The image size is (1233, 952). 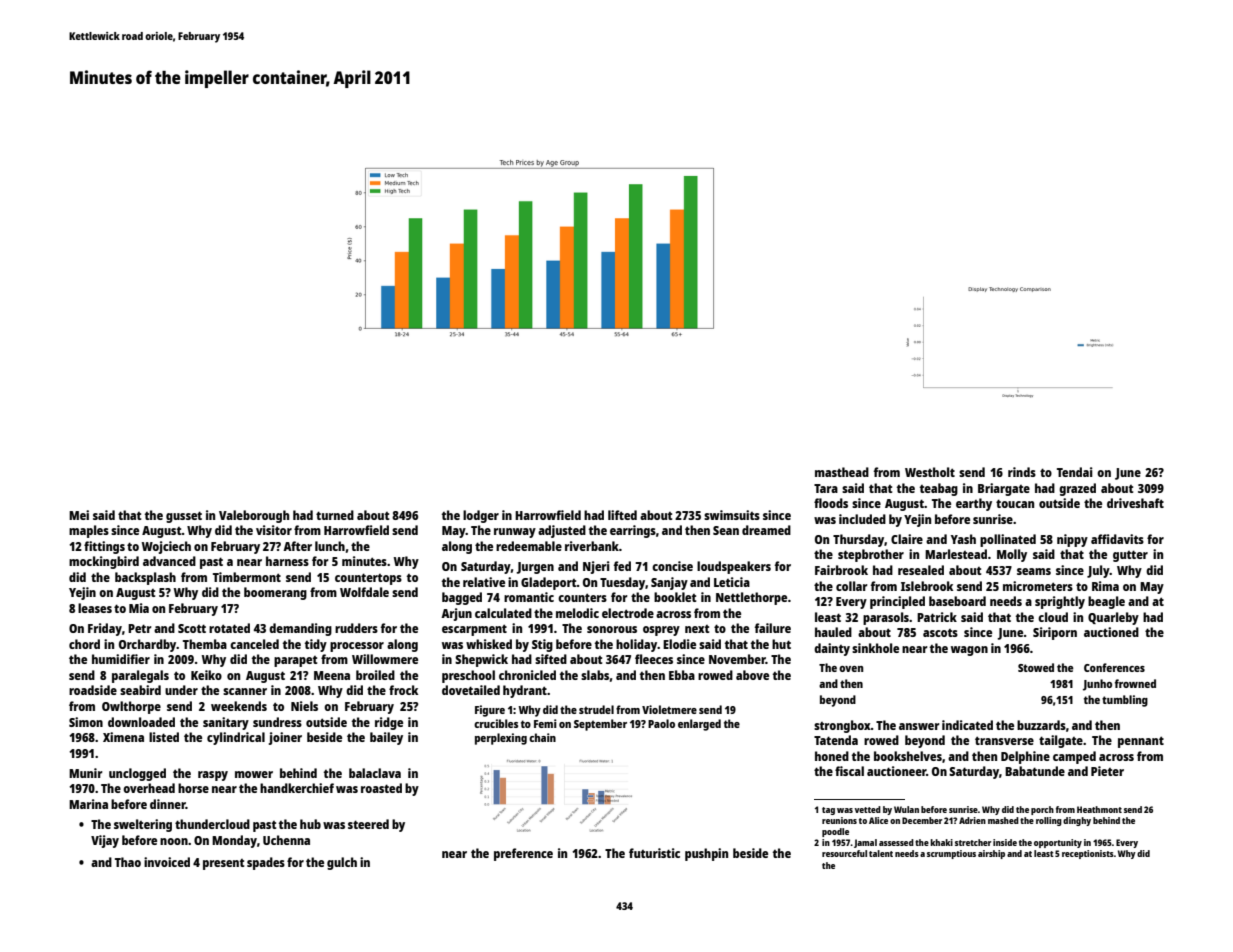 I want to click on present, so click(x=223, y=864).
